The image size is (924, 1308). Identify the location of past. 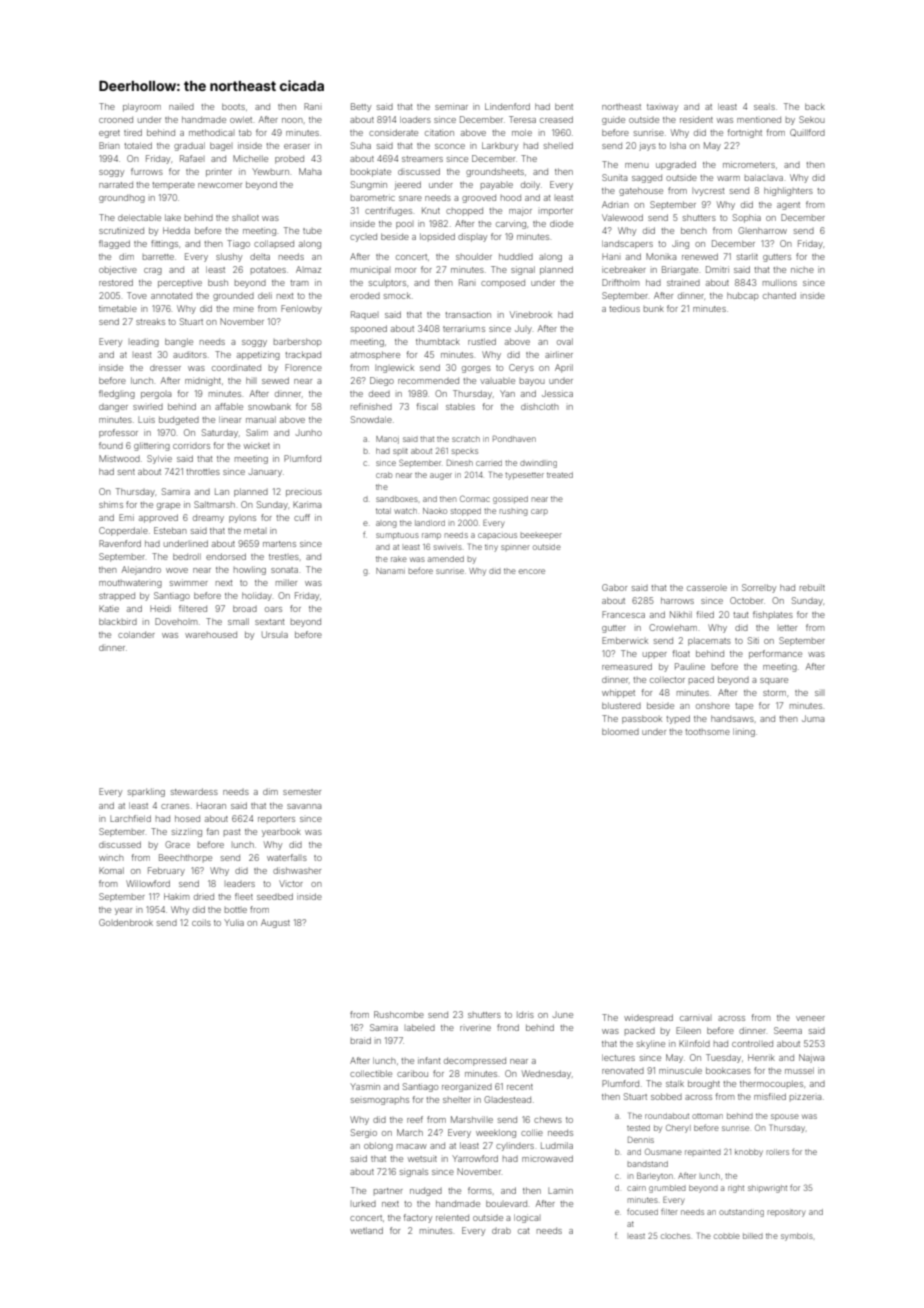
(232, 832).
